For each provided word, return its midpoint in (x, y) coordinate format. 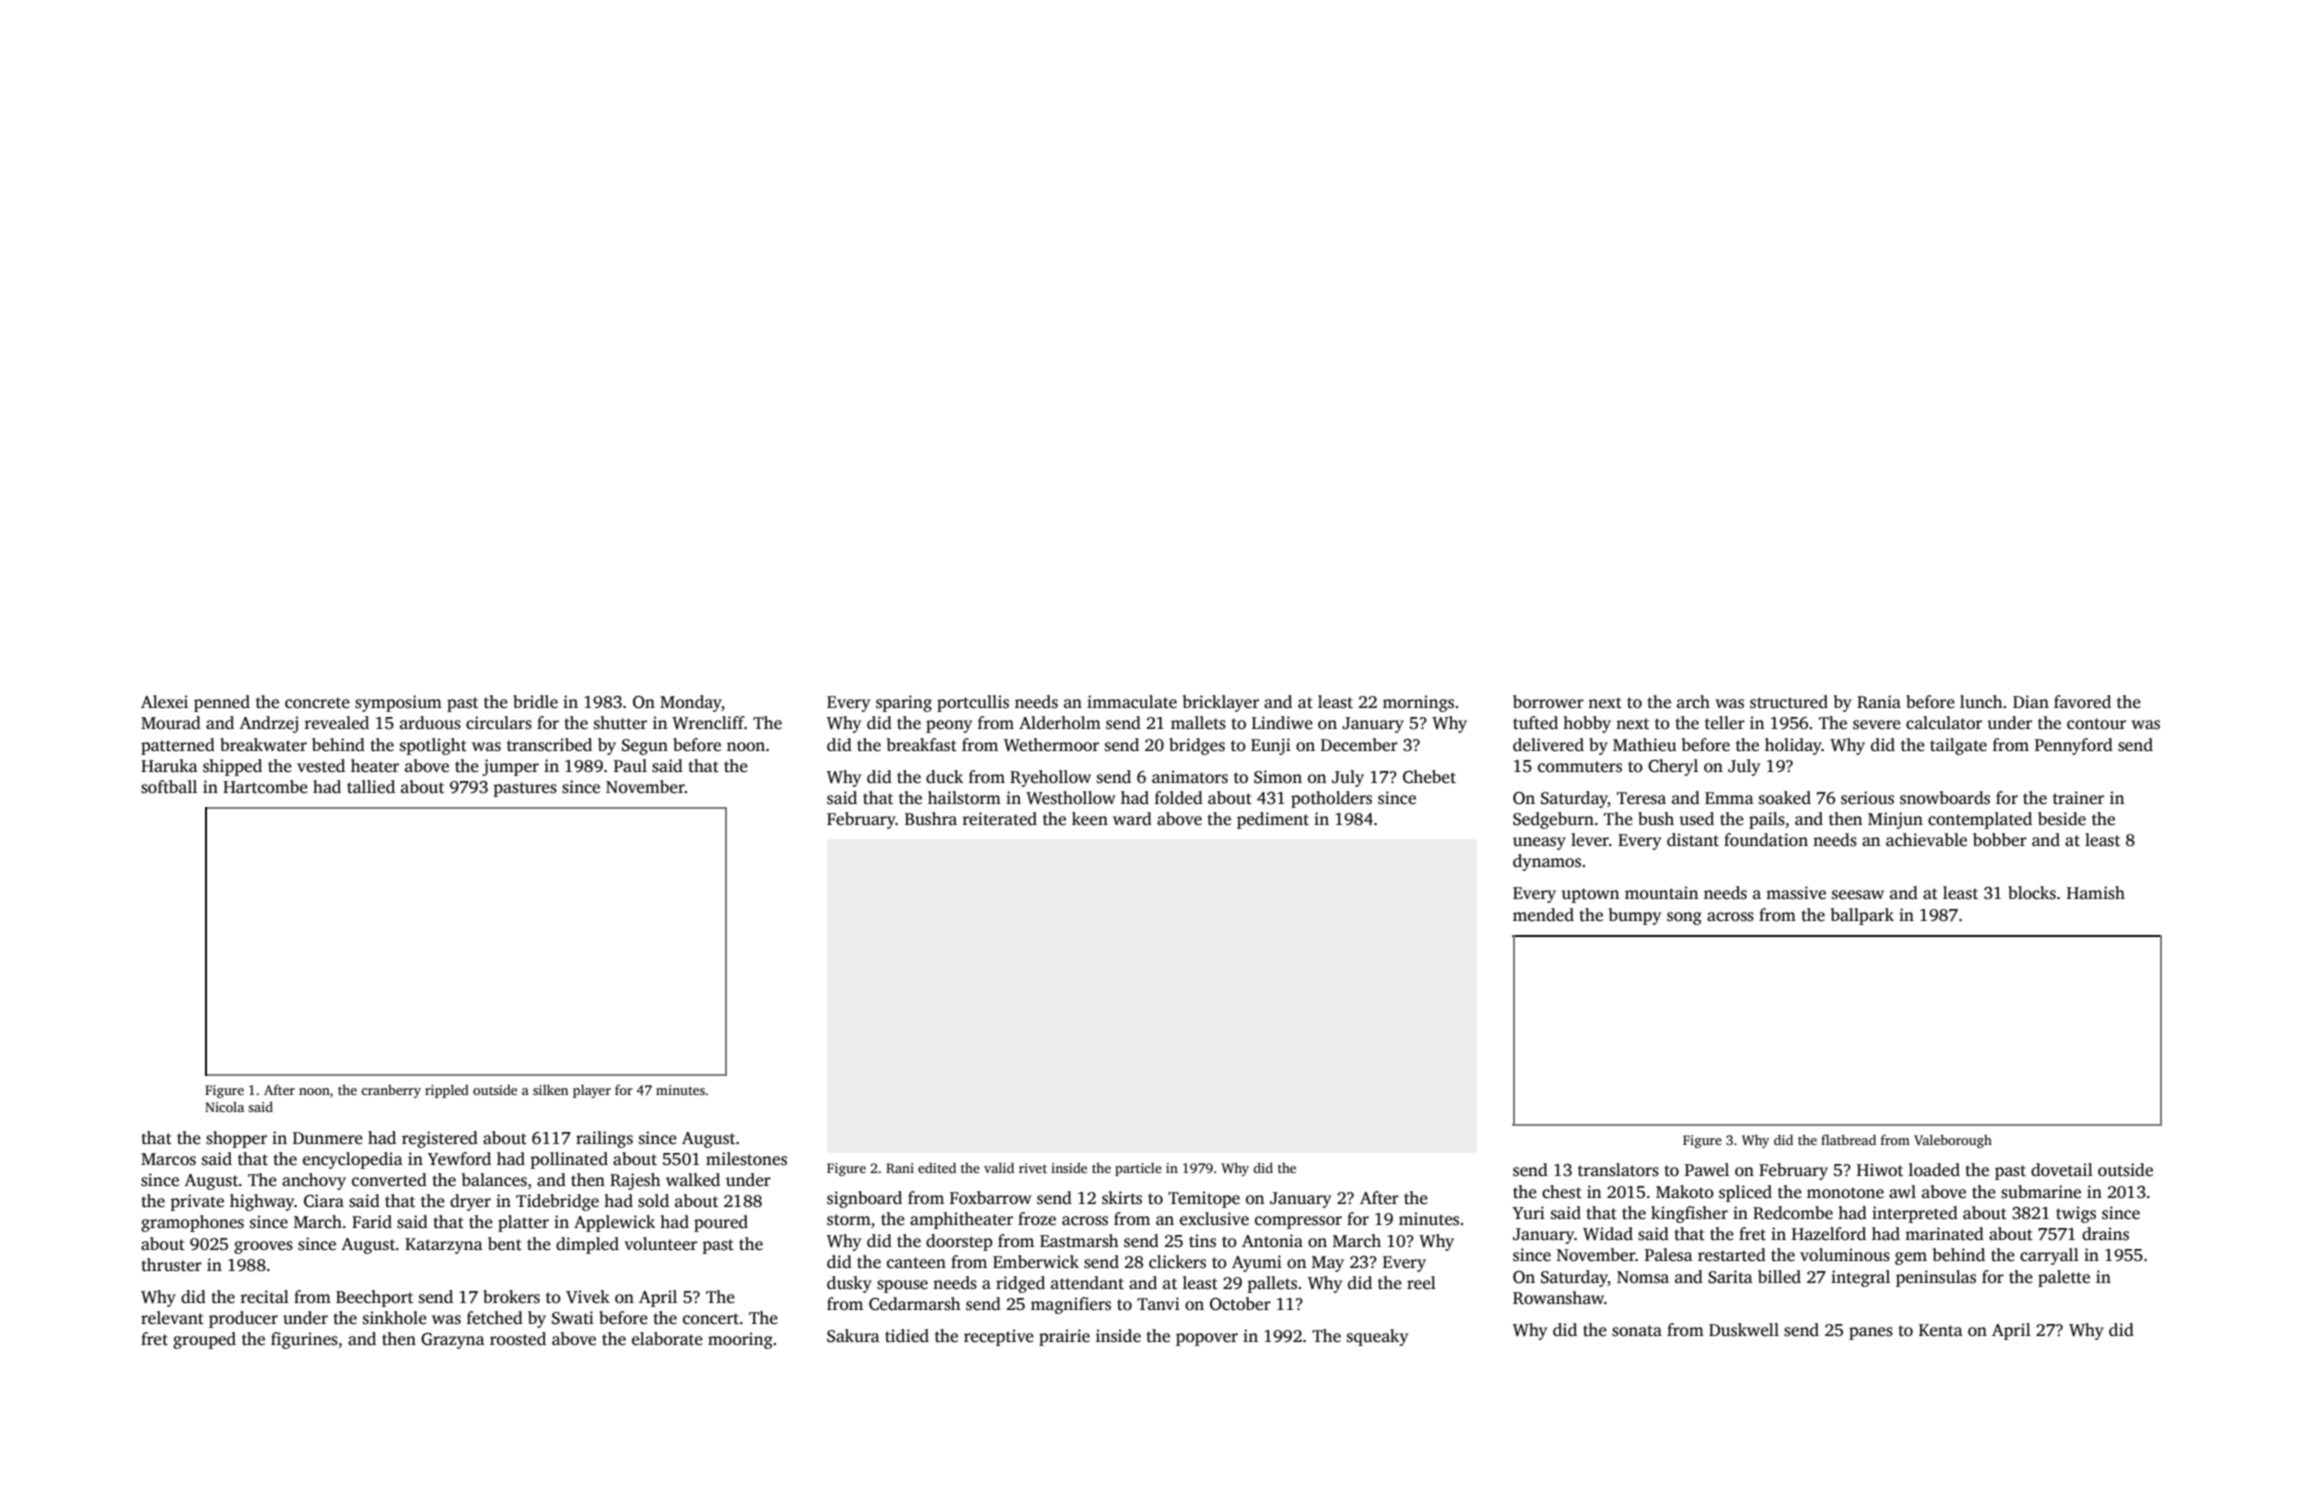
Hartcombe (265, 786)
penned (222, 703)
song (1684, 918)
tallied (371, 787)
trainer (2078, 798)
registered (440, 1139)
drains (2105, 1234)
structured (1789, 702)
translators (1618, 1170)
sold (653, 1201)
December (1359, 745)
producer (243, 1319)
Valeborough (1953, 1141)
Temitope (1204, 1199)
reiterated (999, 819)
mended (1543, 915)
